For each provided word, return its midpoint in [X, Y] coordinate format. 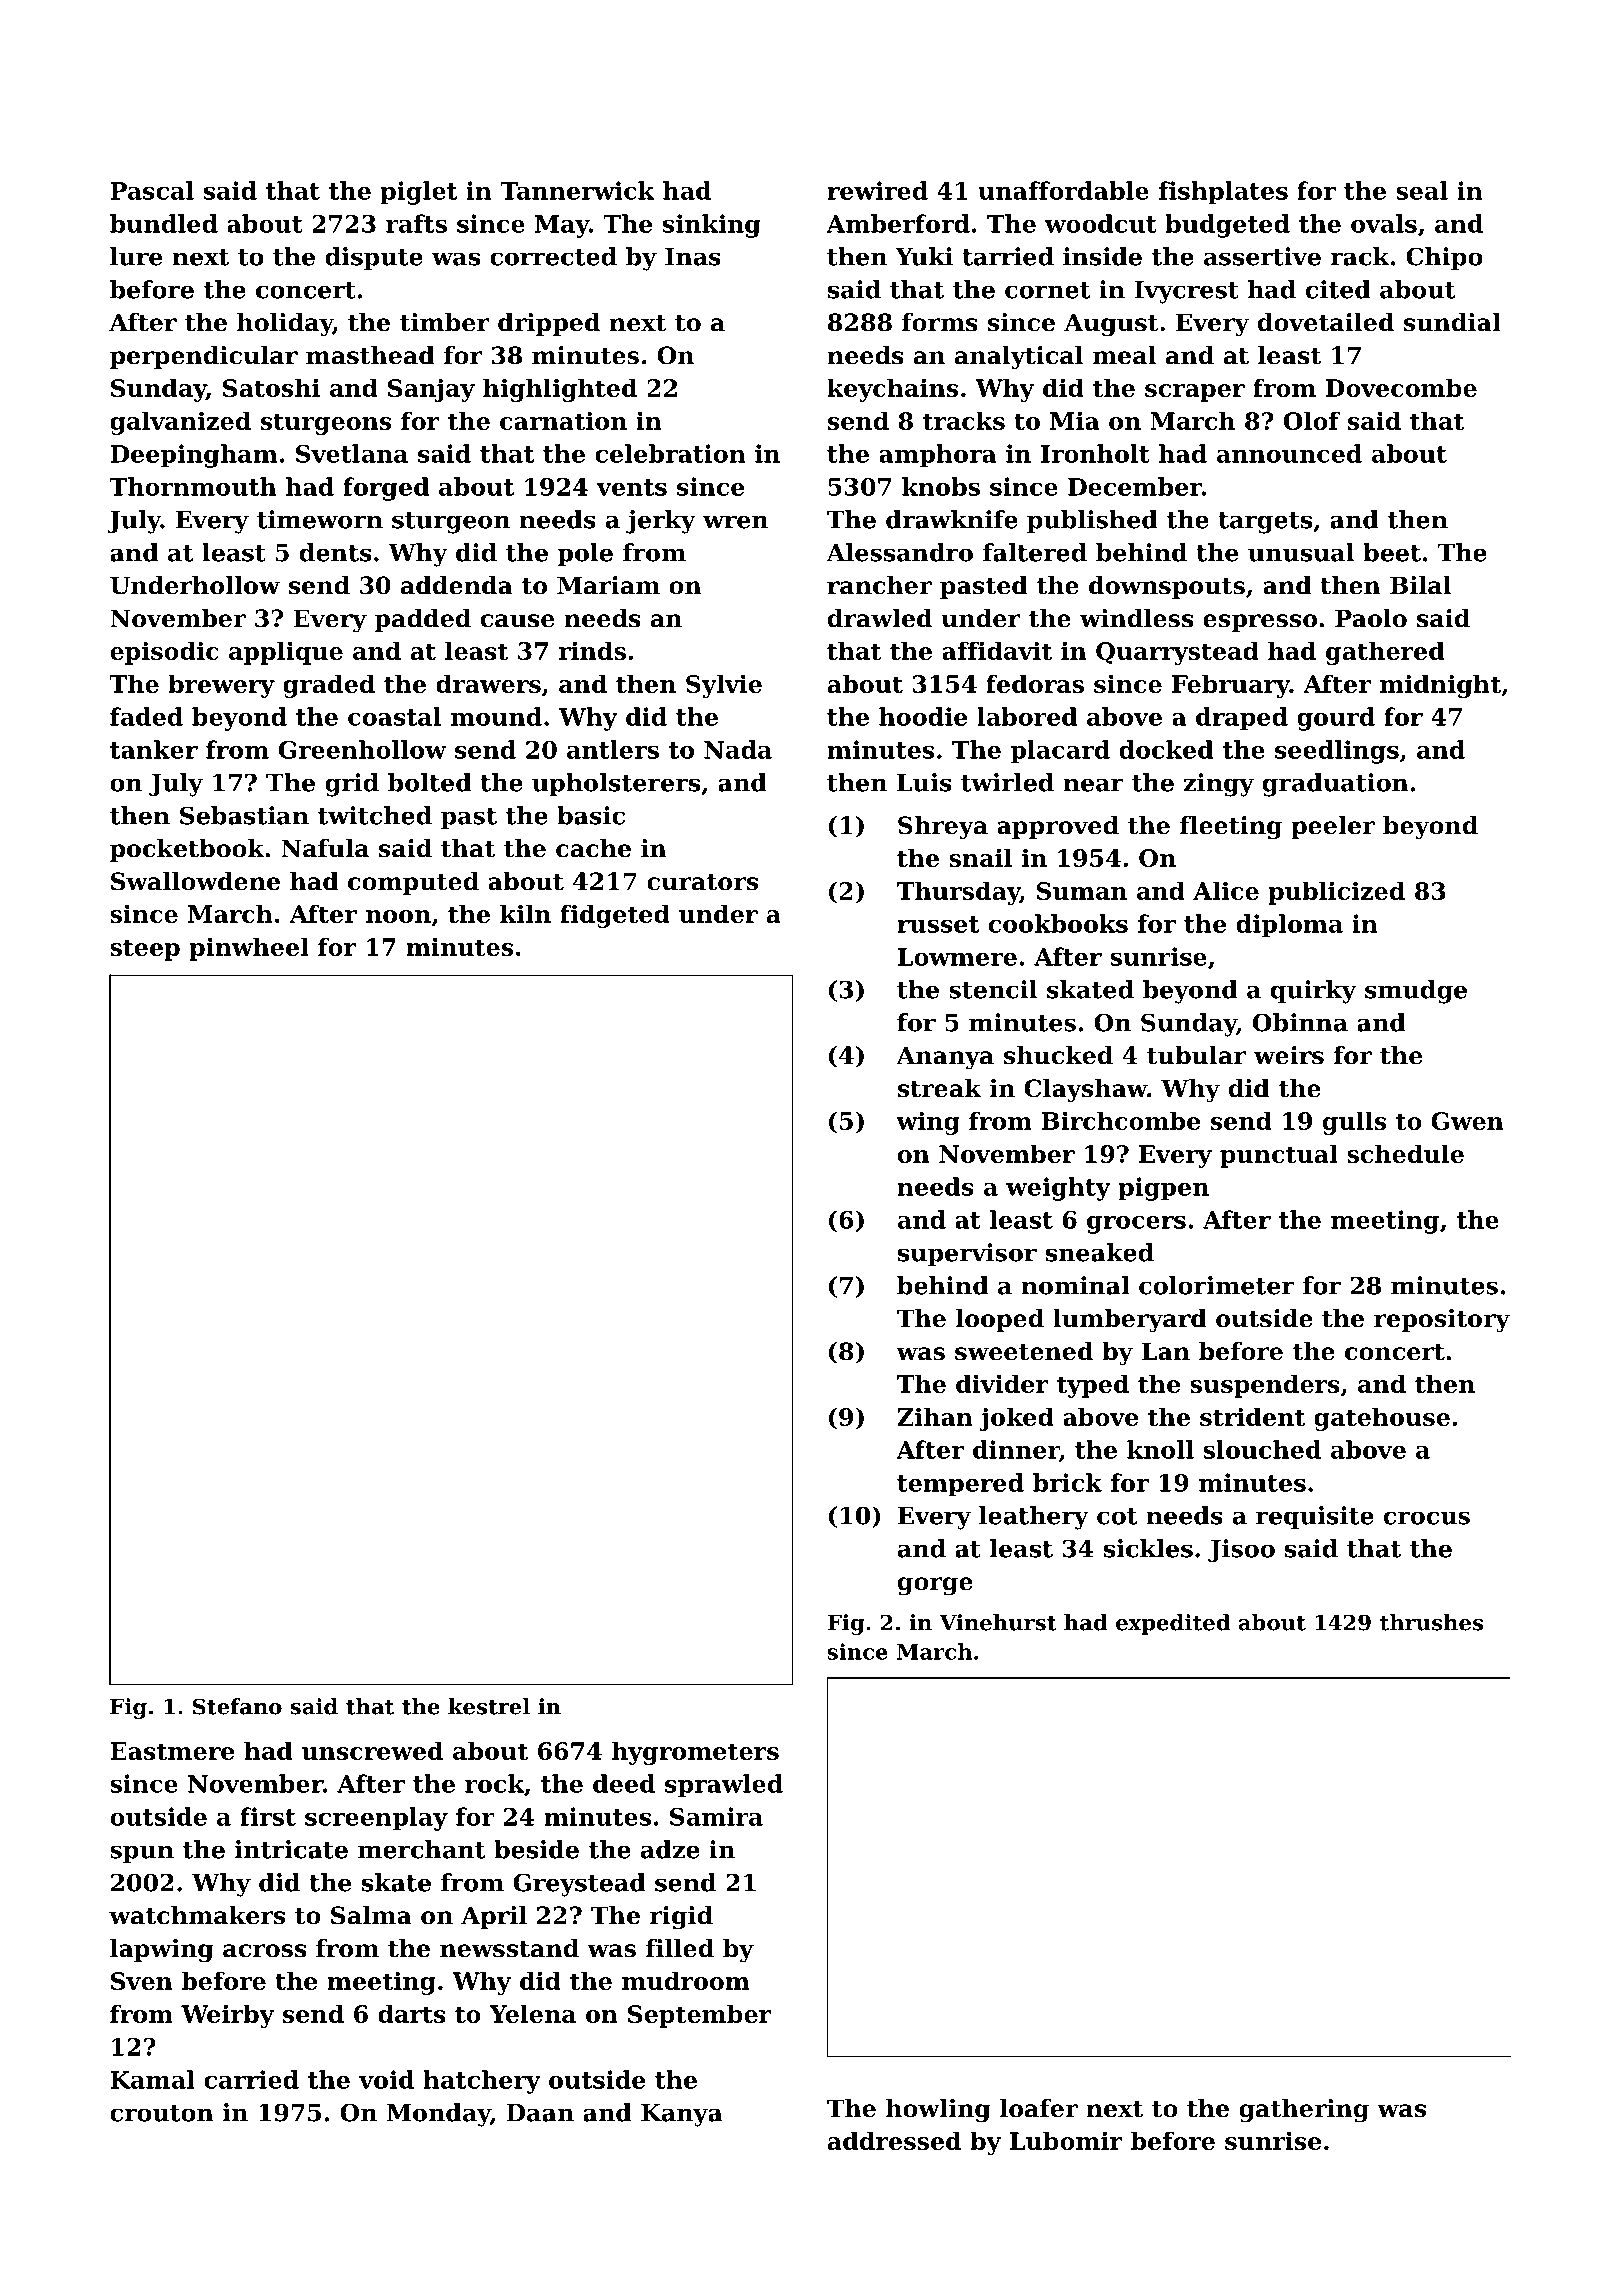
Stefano [237, 1706]
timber [445, 322]
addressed [894, 2140]
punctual [1279, 1156]
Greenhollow [362, 749]
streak [939, 1088]
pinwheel [249, 949]
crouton [162, 2113]
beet [1392, 552]
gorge [935, 1586]
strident [1252, 1416]
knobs [941, 486]
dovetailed [1326, 322]
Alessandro [899, 552]
